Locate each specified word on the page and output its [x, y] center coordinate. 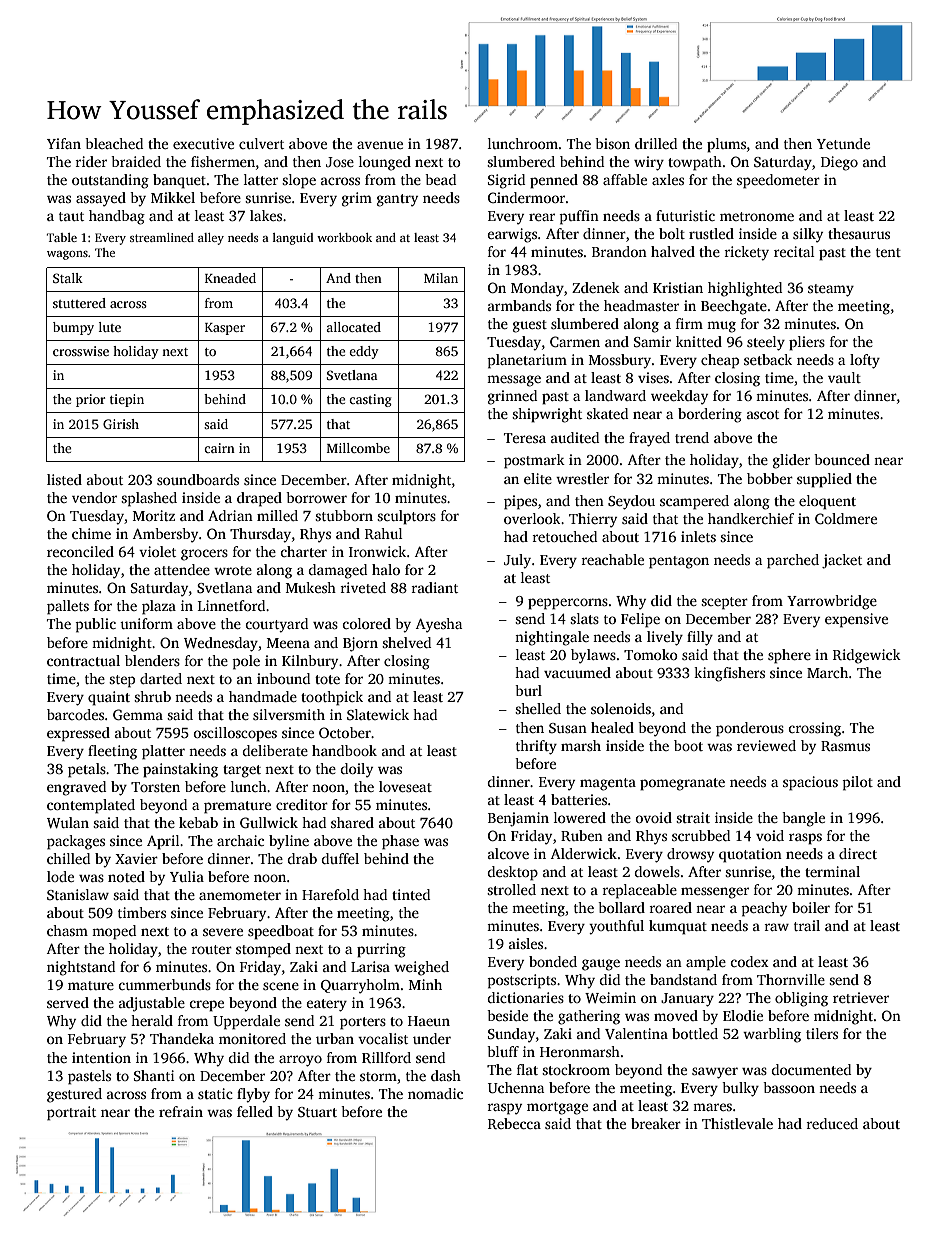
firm [689, 323]
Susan [568, 728]
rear [542, 217]
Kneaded [230, 278]
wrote [233, 570]
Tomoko [651, 654]
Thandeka [182, 1038]
